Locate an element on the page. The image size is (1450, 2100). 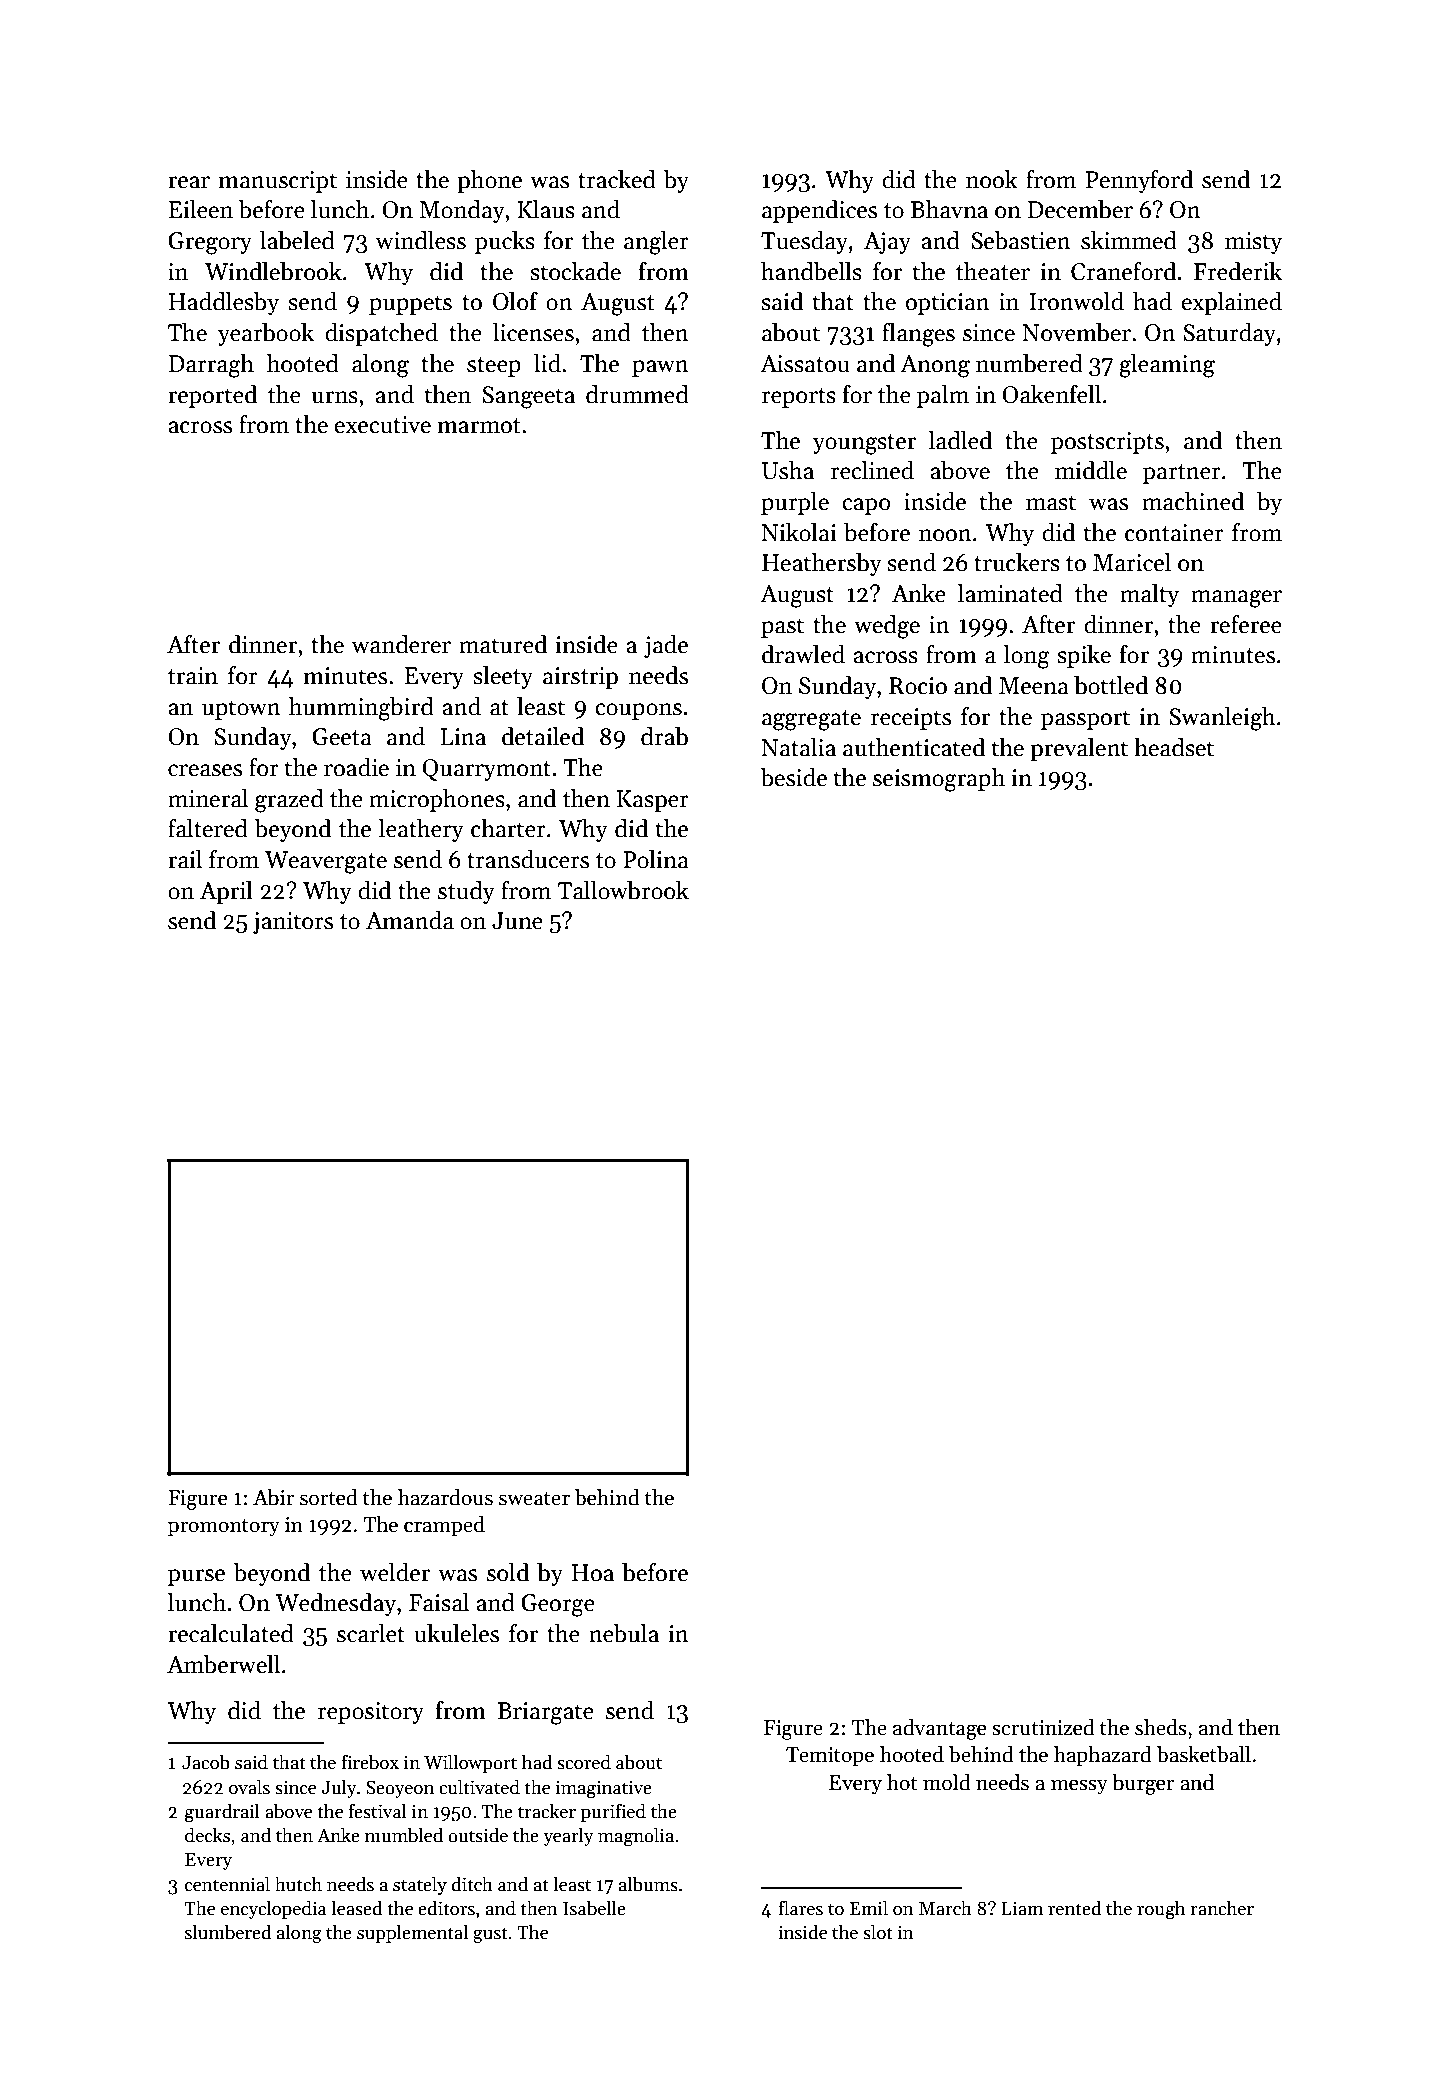
encyclopedia is located at coordinates (273, 1909).
